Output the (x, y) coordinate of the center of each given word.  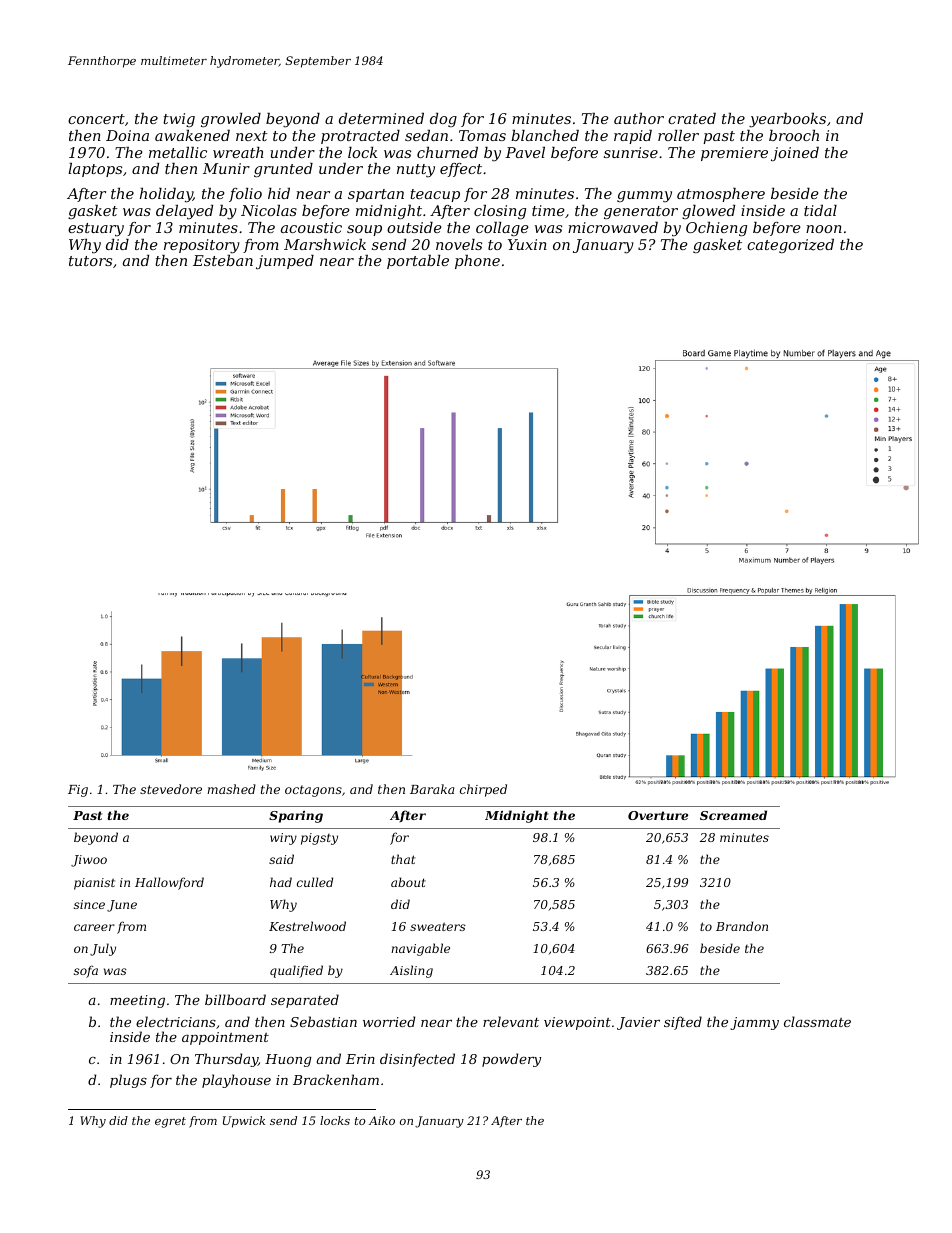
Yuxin (527, 244)
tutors (90, 261)
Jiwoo (89, 861)
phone (477, 262)
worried (389, 1021)
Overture (658, 815)
